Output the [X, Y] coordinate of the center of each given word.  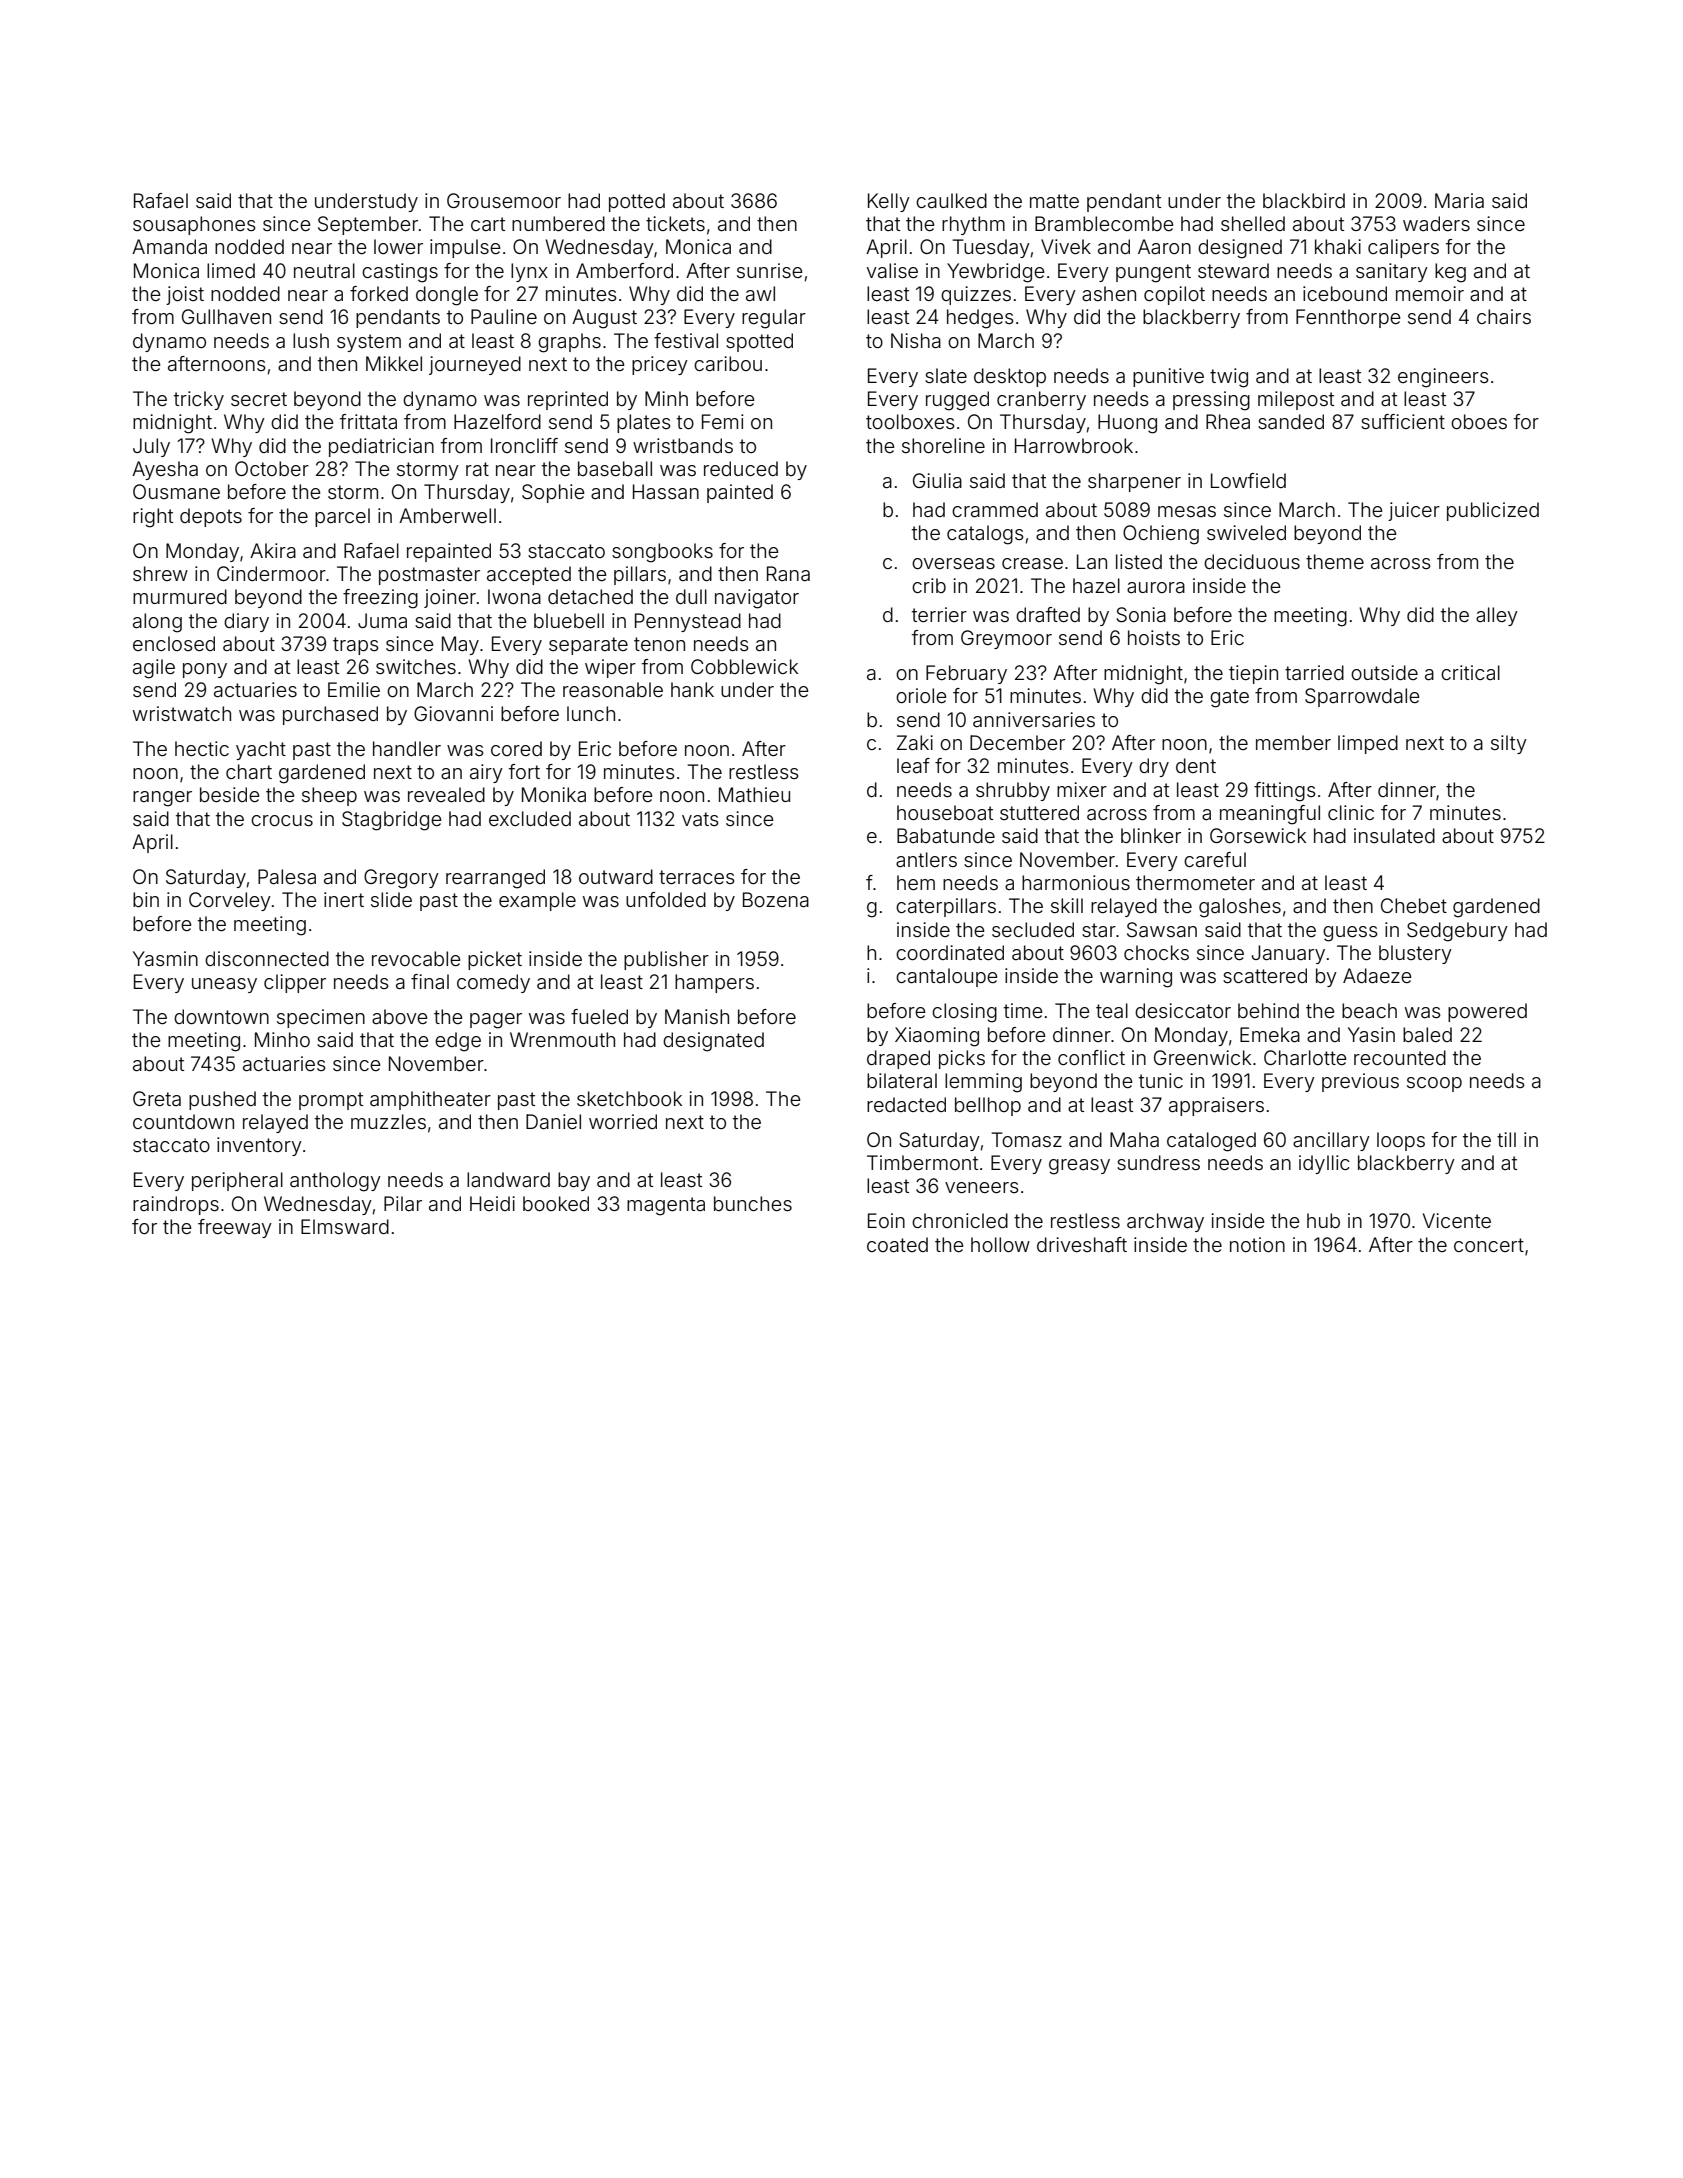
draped [898, 1059]
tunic [1161, 1080]
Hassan [666, 491]
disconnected [267, 958]
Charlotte [1305, 1057]
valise [892, 270]
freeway [235, 1228]
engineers [1443, 378]
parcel [342, 517]
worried [623, 1121]
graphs [569, 343]
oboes [1479, 421]
